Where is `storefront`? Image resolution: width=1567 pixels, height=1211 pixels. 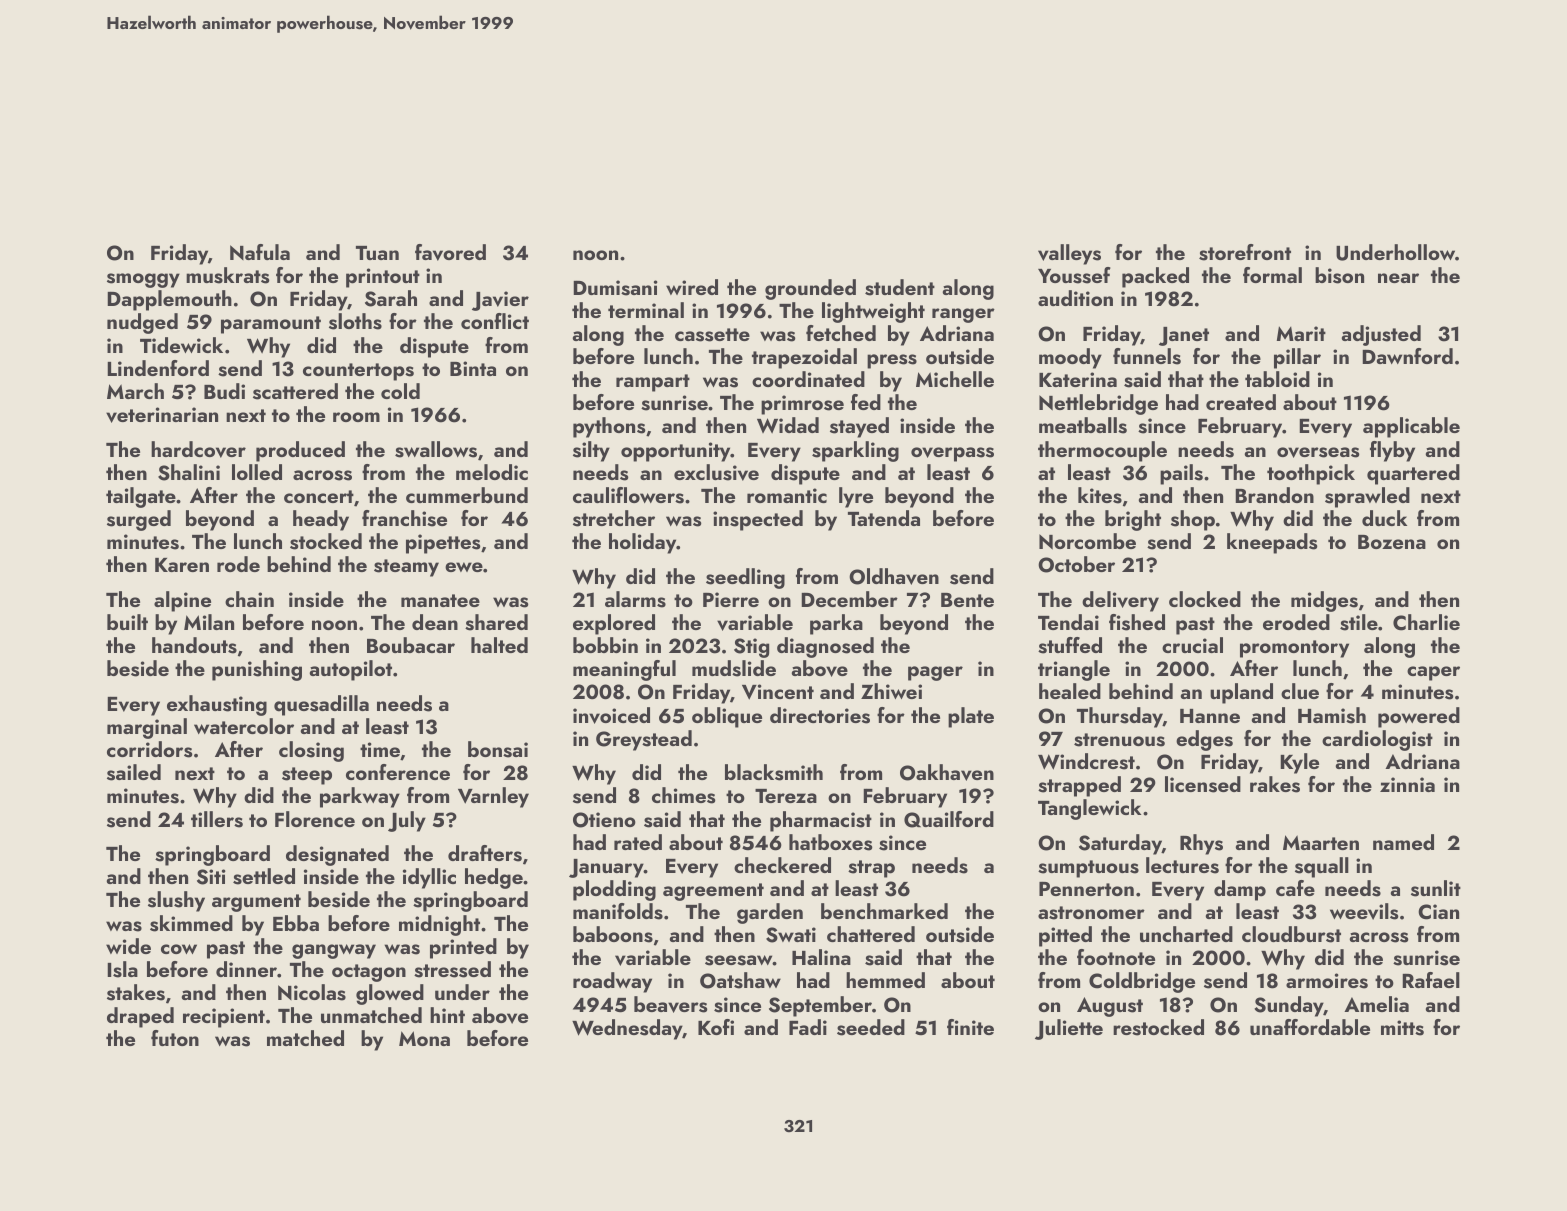 storefront is located at coordinates (1245, 252).
